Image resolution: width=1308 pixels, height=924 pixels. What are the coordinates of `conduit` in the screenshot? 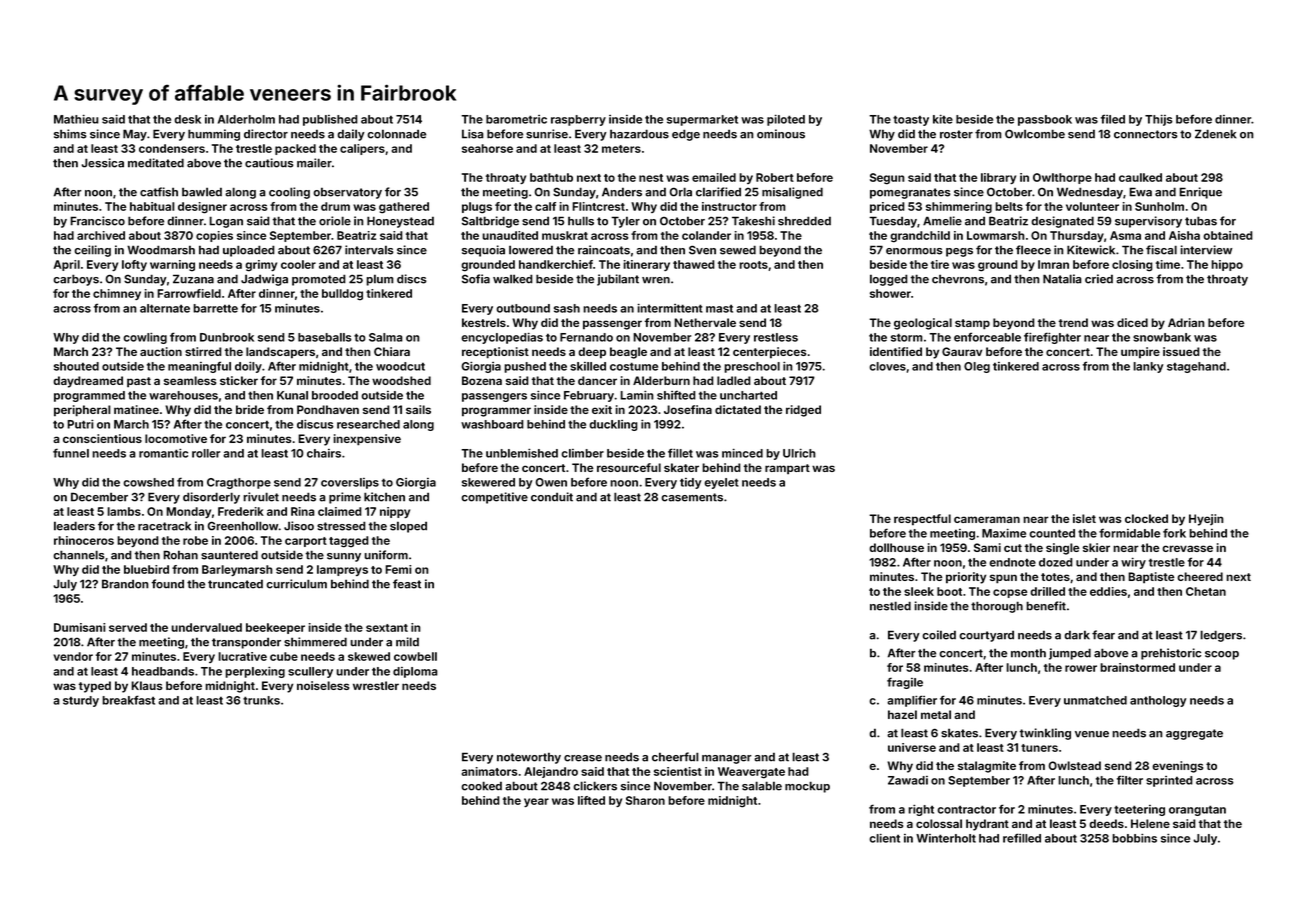 It's located at (552, 497).
